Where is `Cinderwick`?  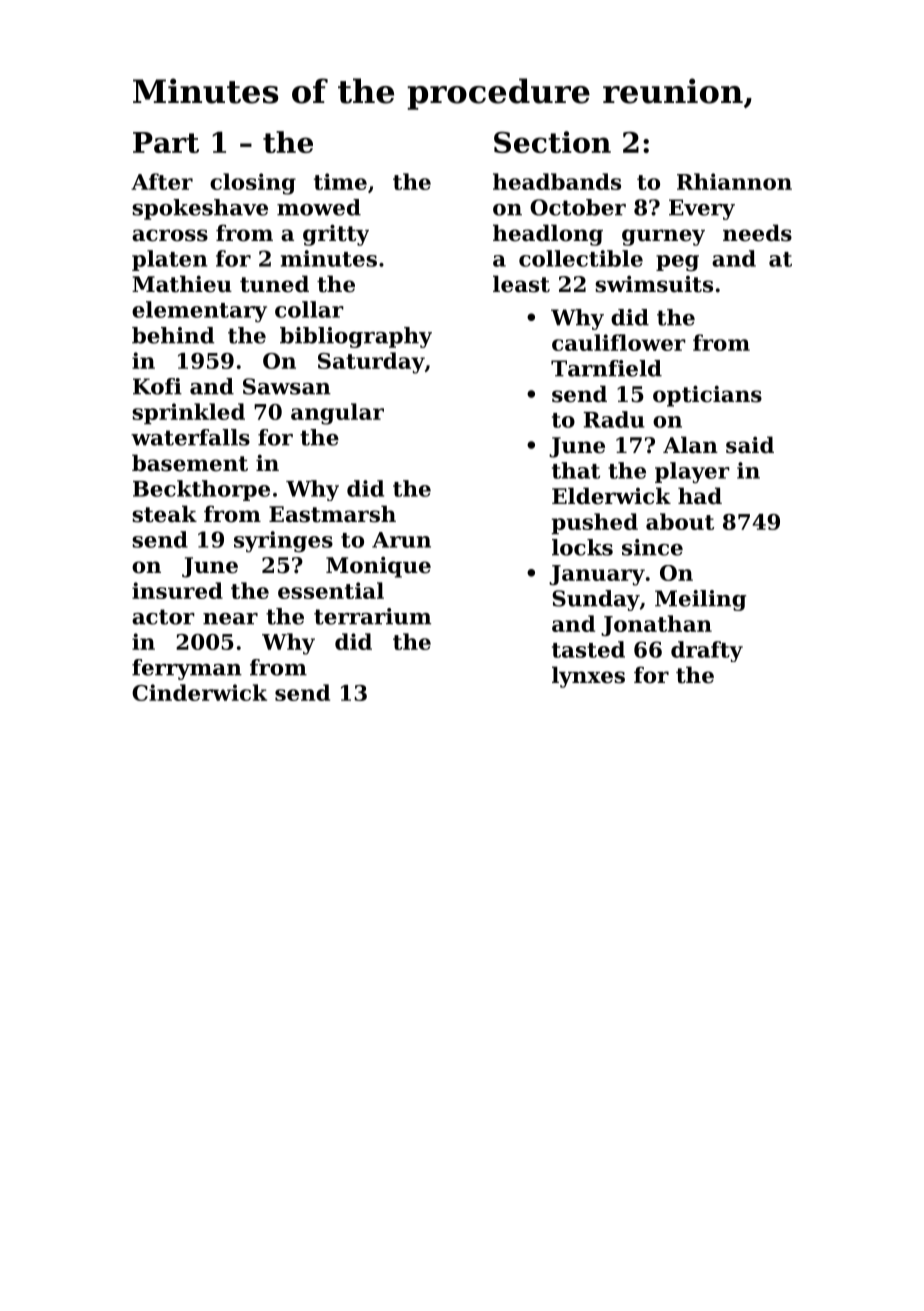
Cinderwick is located at coordinates (199, 692).
